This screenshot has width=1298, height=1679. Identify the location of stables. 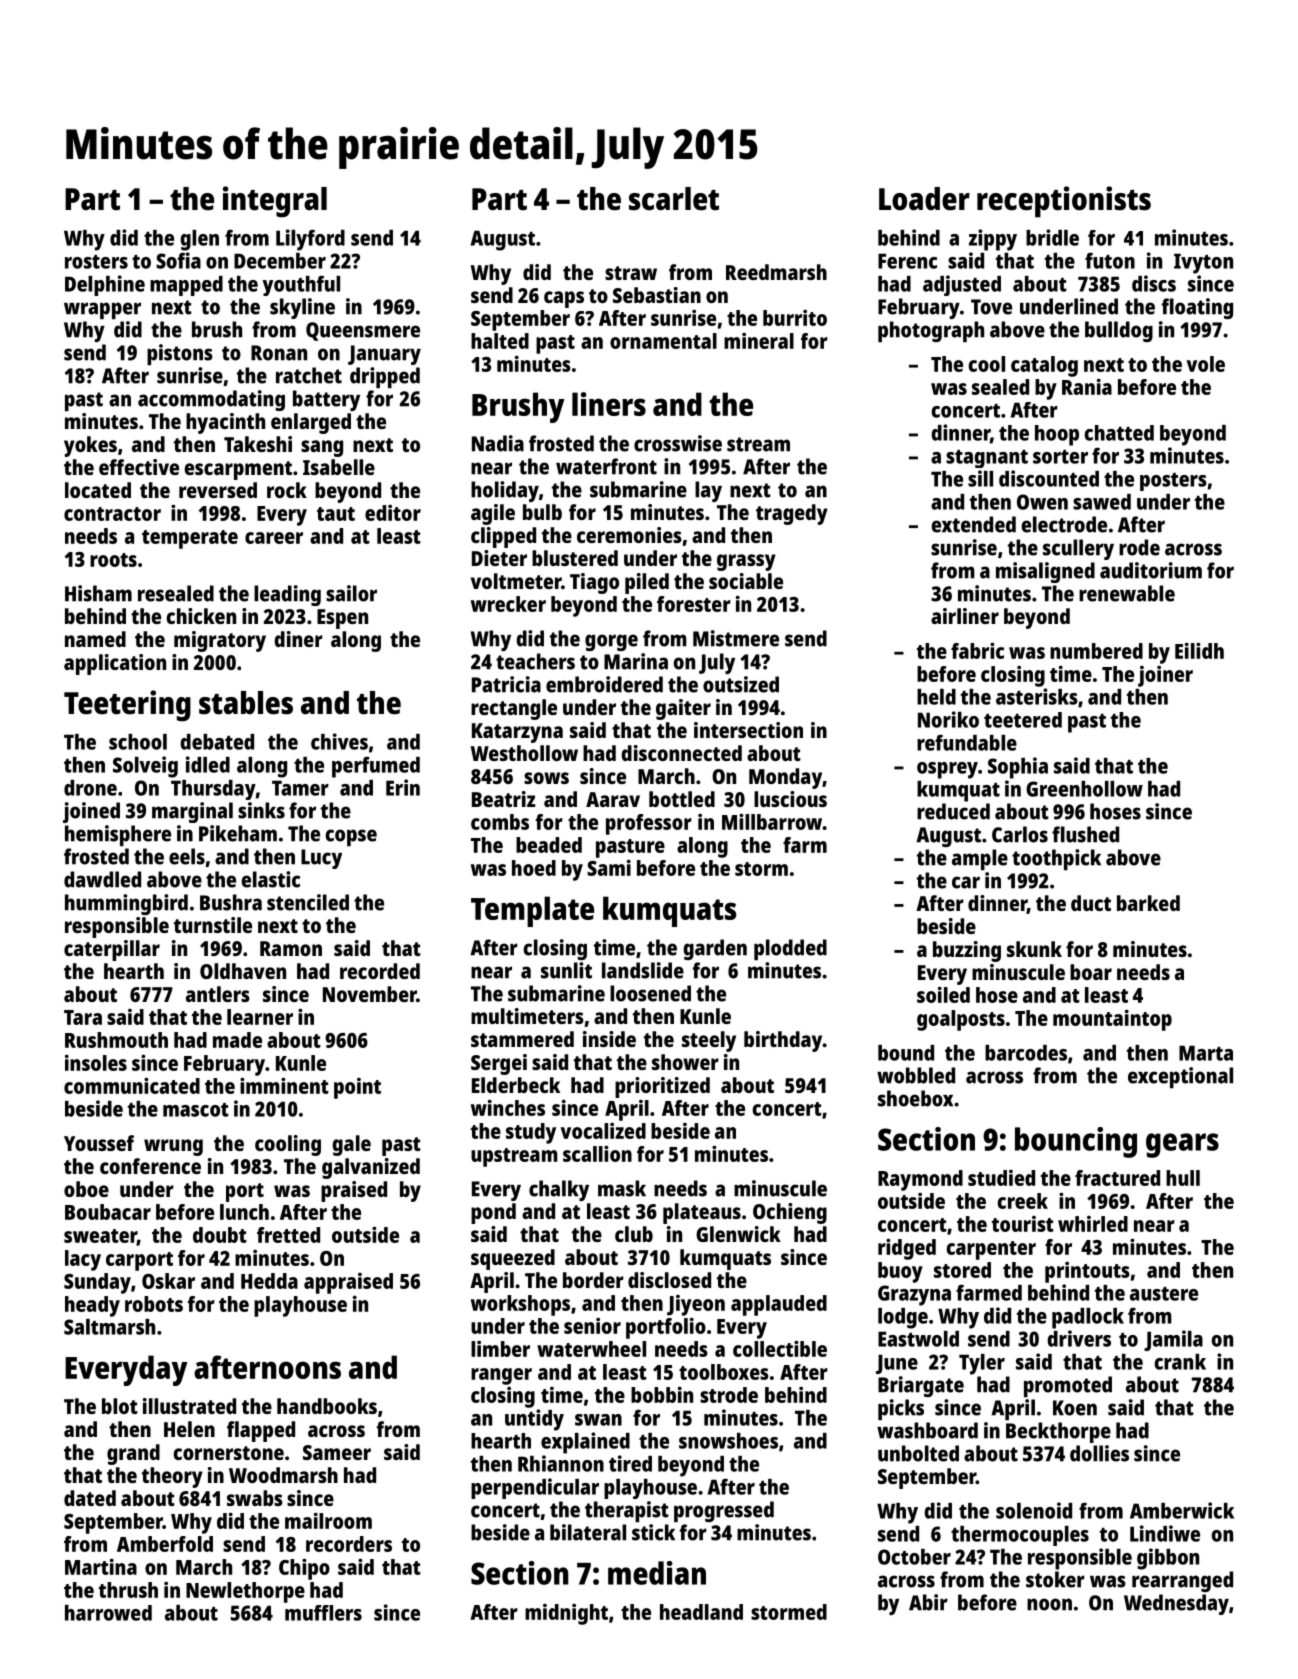
(246, 703).
